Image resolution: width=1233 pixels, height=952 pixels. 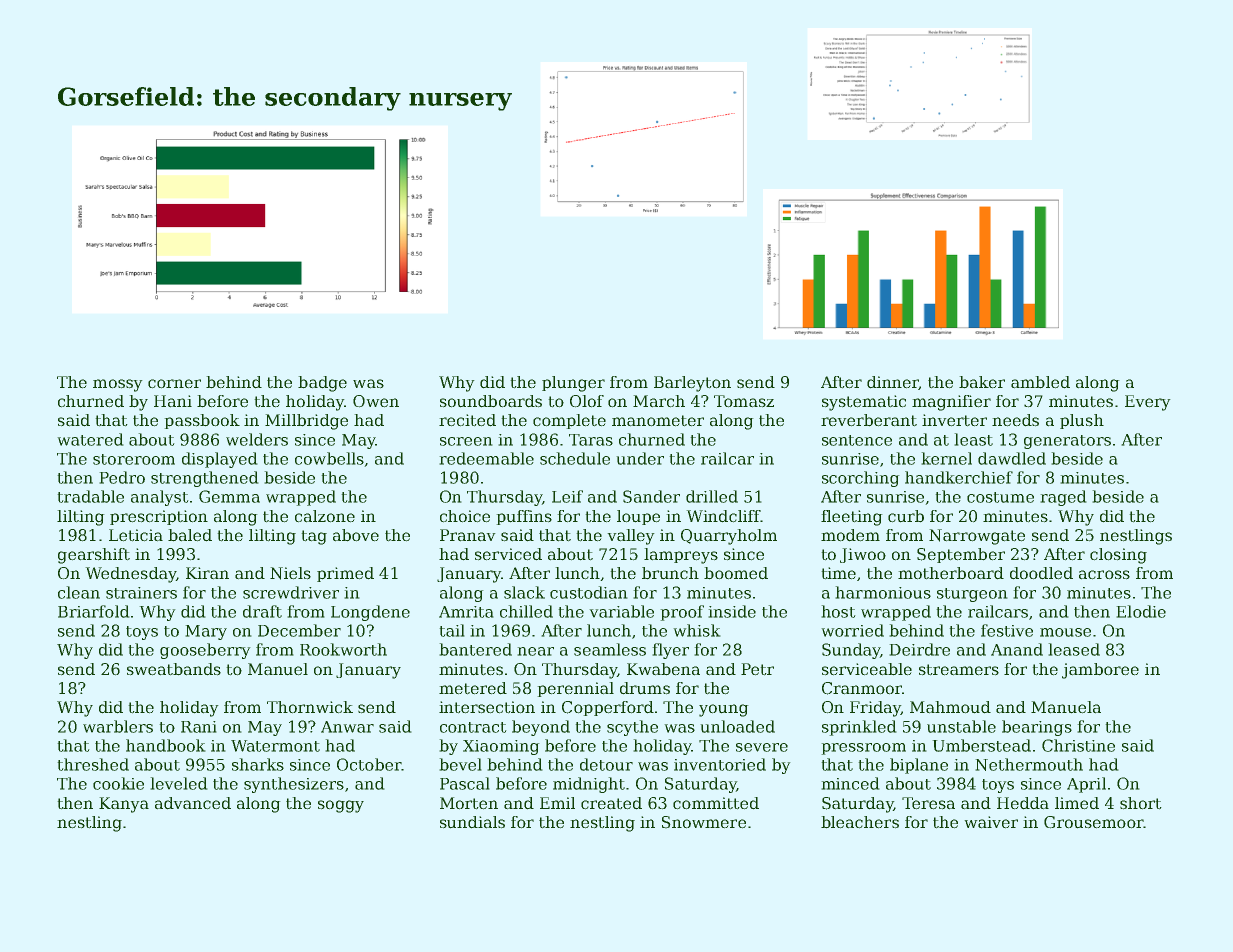 I want to click on calzone, so click(x=325, y=516).
